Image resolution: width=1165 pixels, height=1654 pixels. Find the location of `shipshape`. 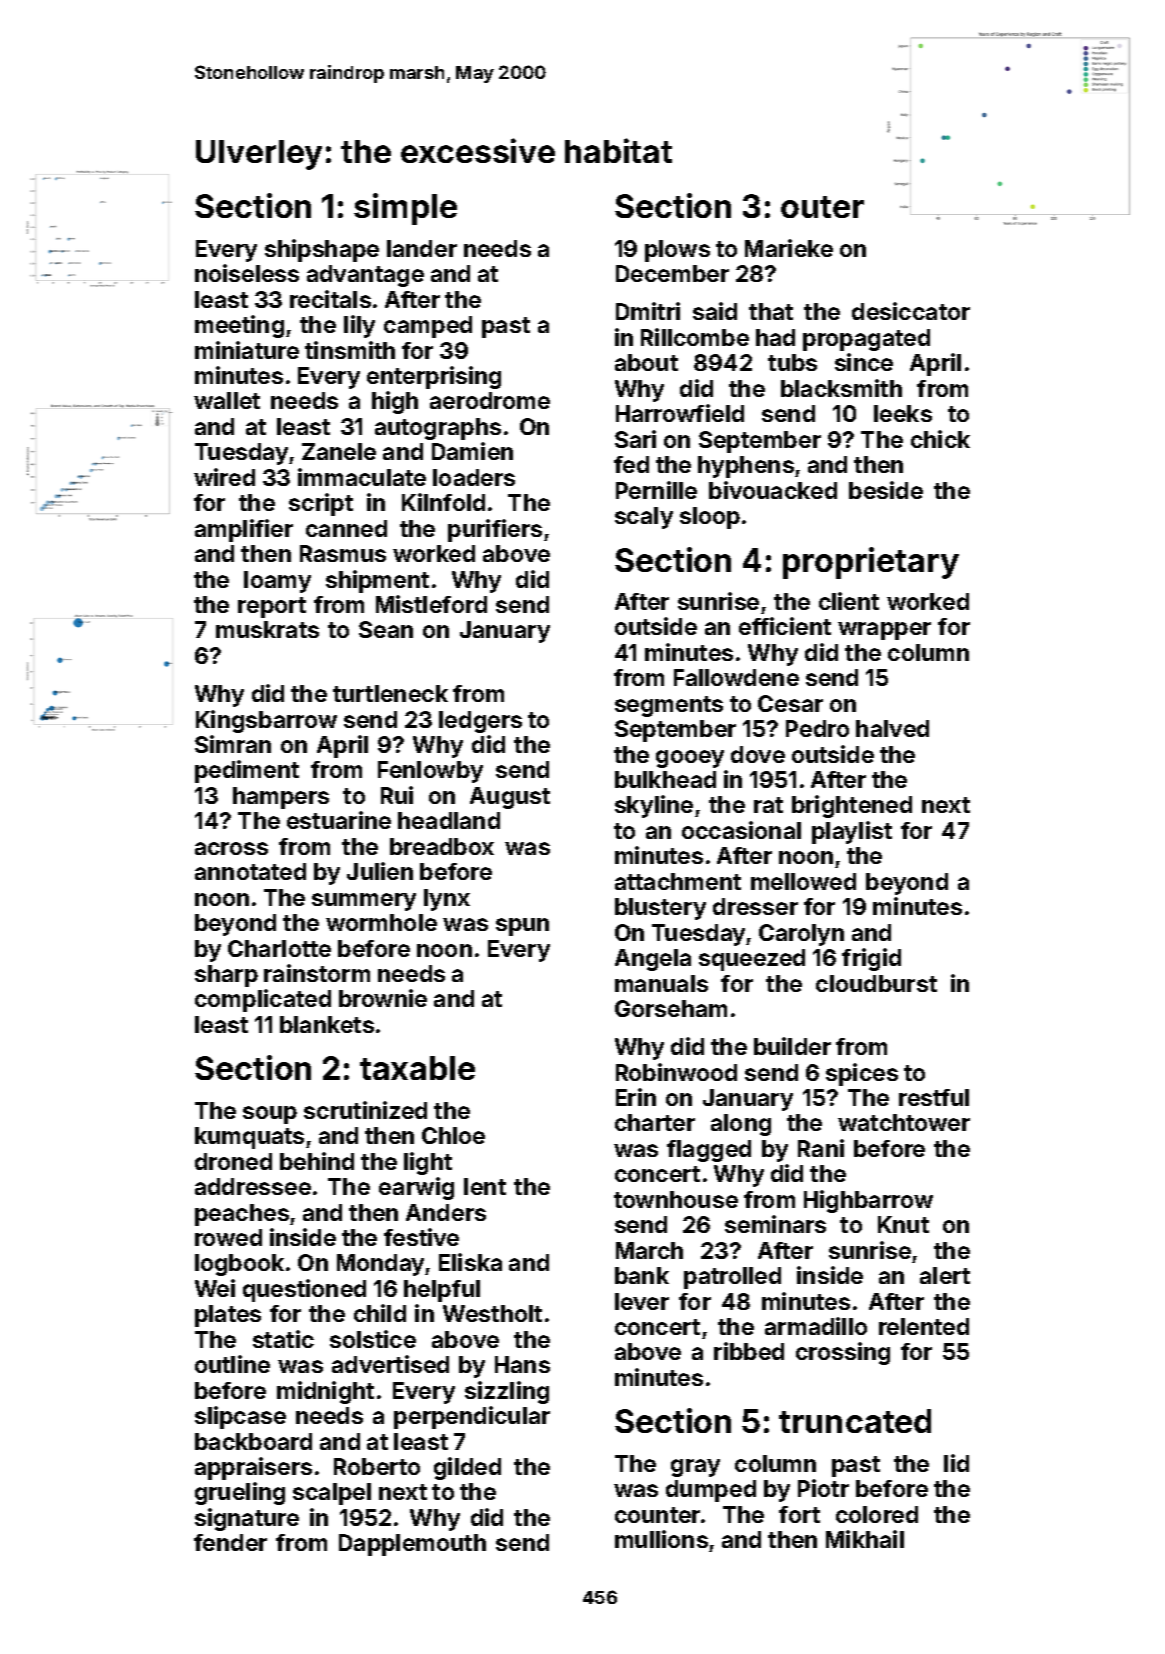

shipshape is located at coordinates (322, 250).
